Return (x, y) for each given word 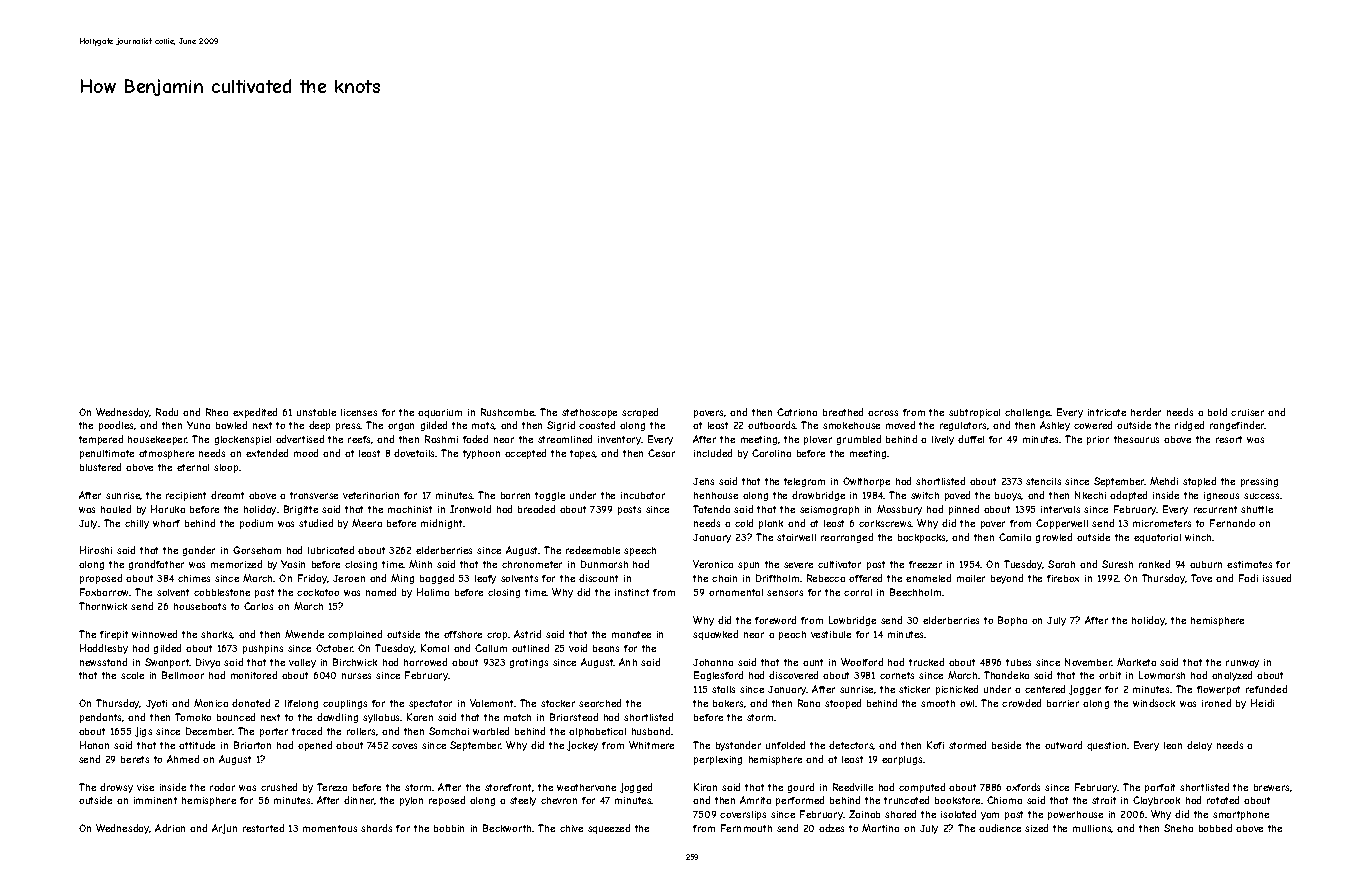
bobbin (449, 828)
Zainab (864, 814)
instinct (632, 592)
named (381, 592)
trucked (926, 662)
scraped (640, 413)
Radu (167, 412)
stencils (1043, 481)
